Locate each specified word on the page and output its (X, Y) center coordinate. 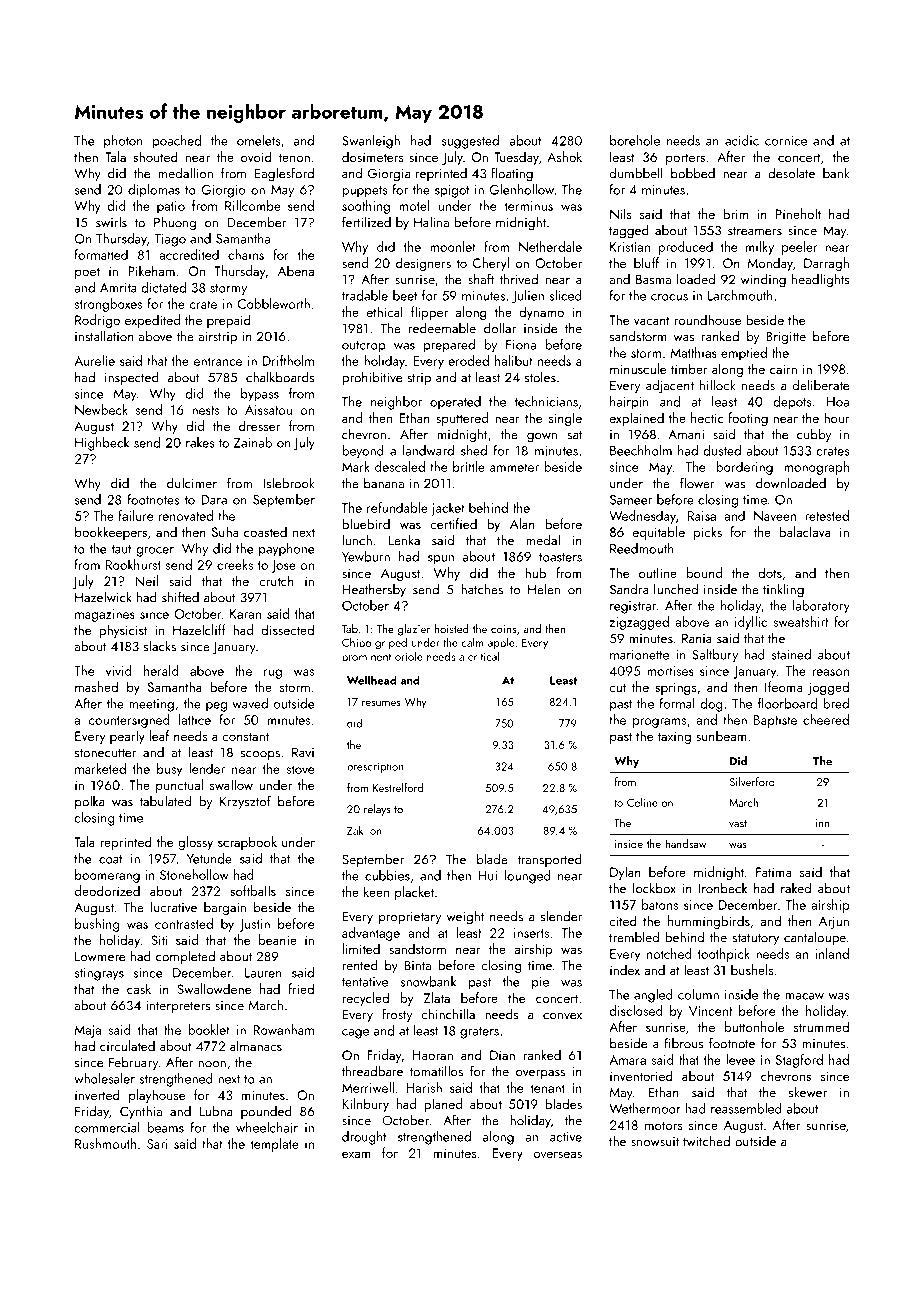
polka (89, 802)
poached (177, 142)
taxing (674, 737)
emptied (744, 354)
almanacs (256, 1045)
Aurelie (94, 360)
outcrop (363, 347)
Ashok (564, 156)
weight (465, 917)
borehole (635, 140)
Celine (642, 802)
